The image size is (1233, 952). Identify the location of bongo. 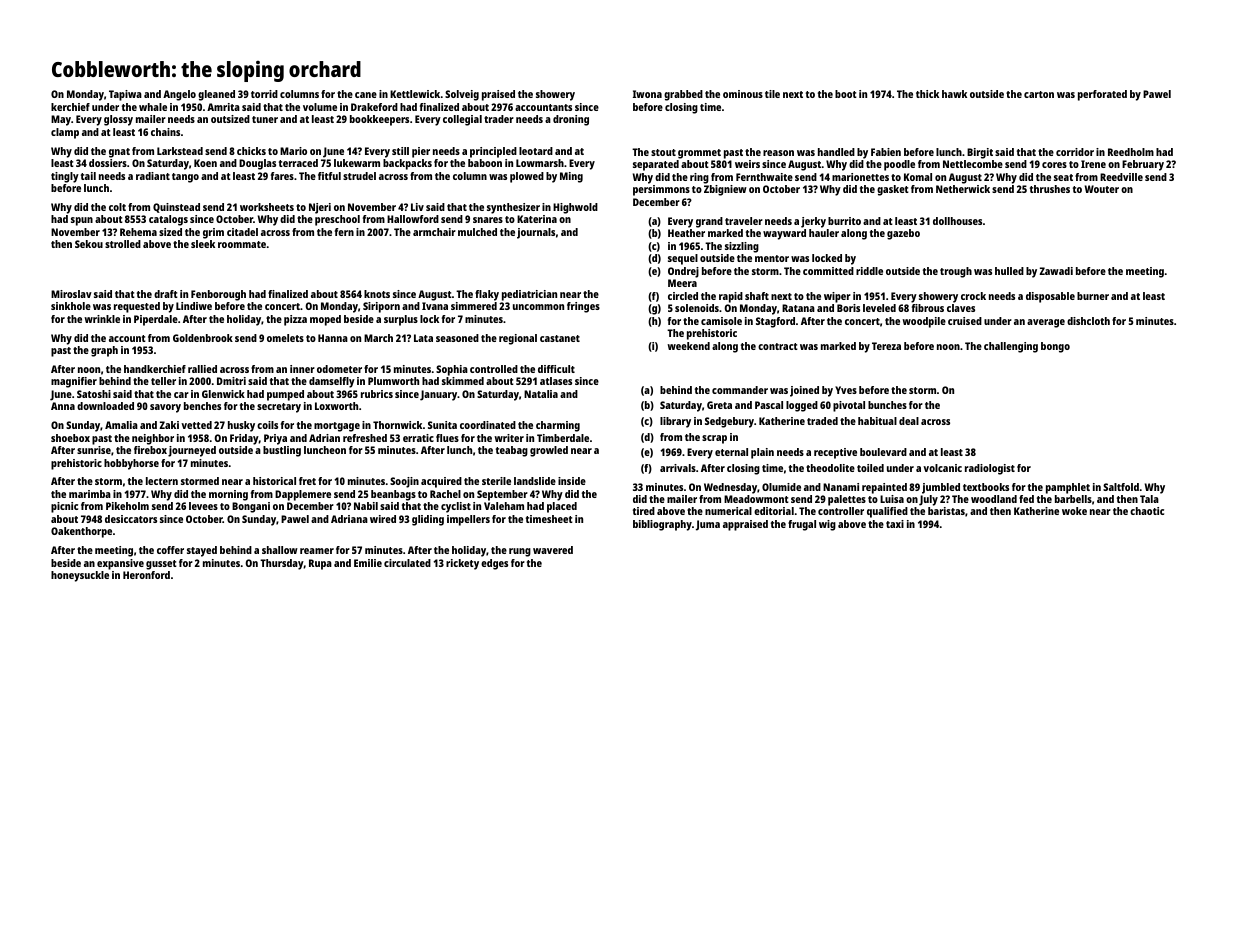
(1055, 347).
